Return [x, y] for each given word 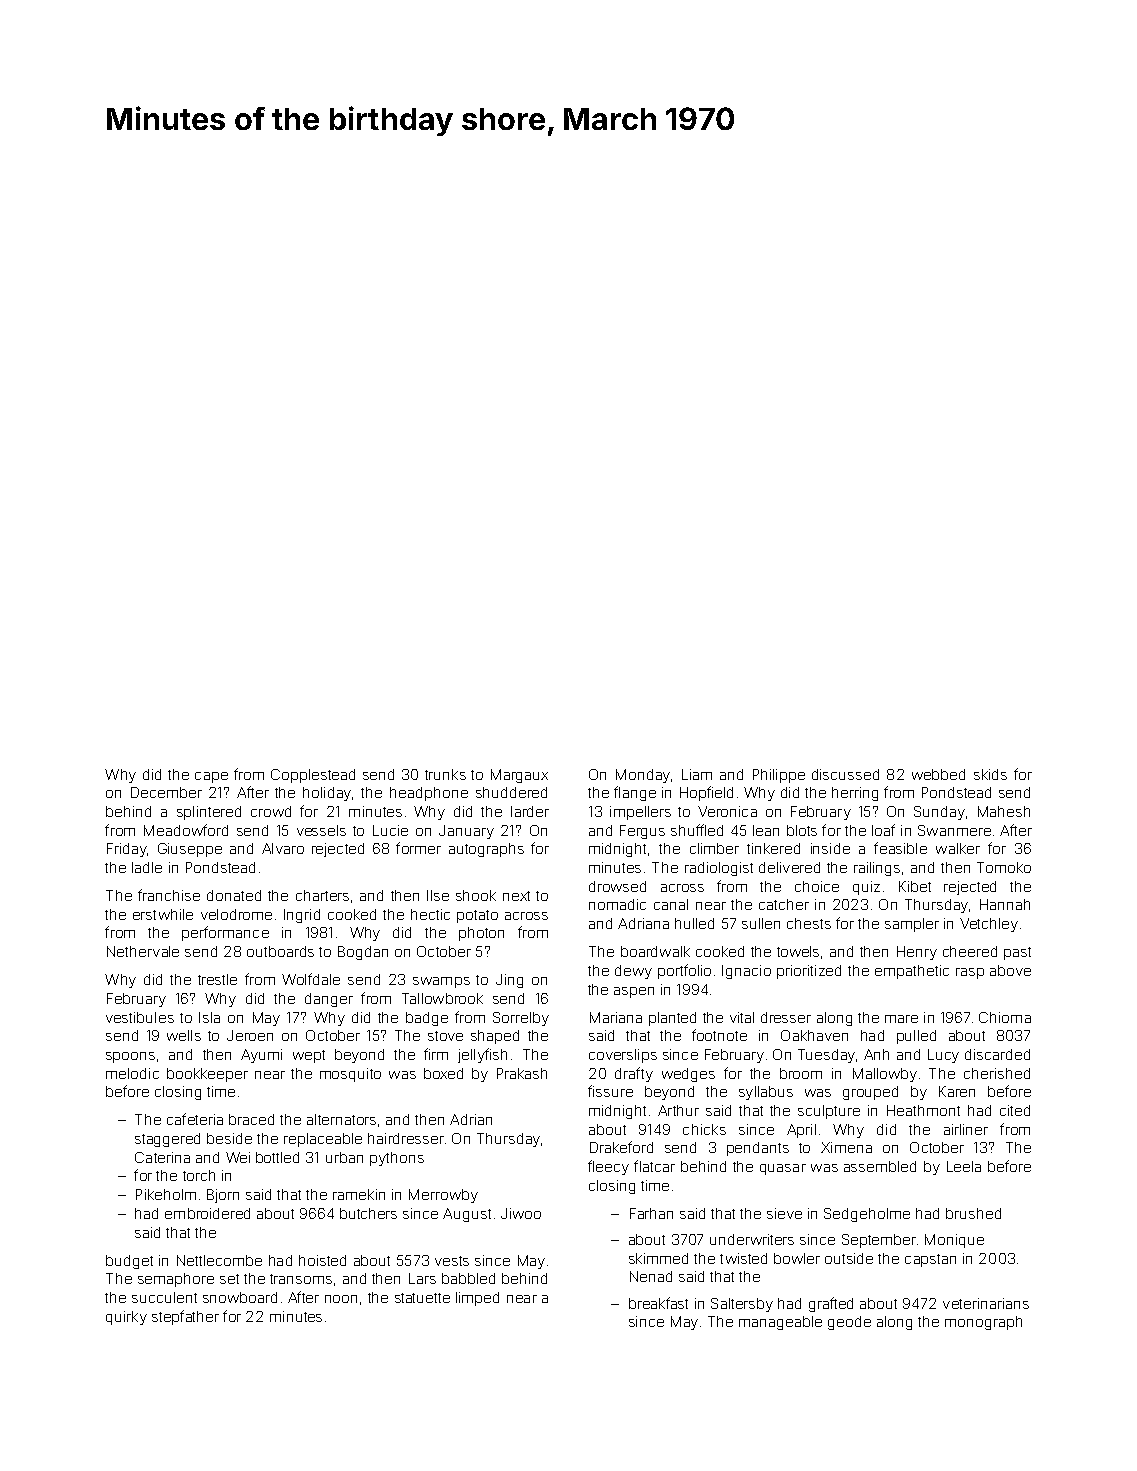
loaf [883, 830]
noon [341, 1299]
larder [530, 811]
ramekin [359, 1194]
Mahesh [1004, 811]
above [1010, 970]
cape [211, 777]
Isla [209, 1017]
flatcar [654, 1166]
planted [672, 1019]
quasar [783, 1169]
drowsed [617, 886]
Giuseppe [190, 850]
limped [477, 1299]
